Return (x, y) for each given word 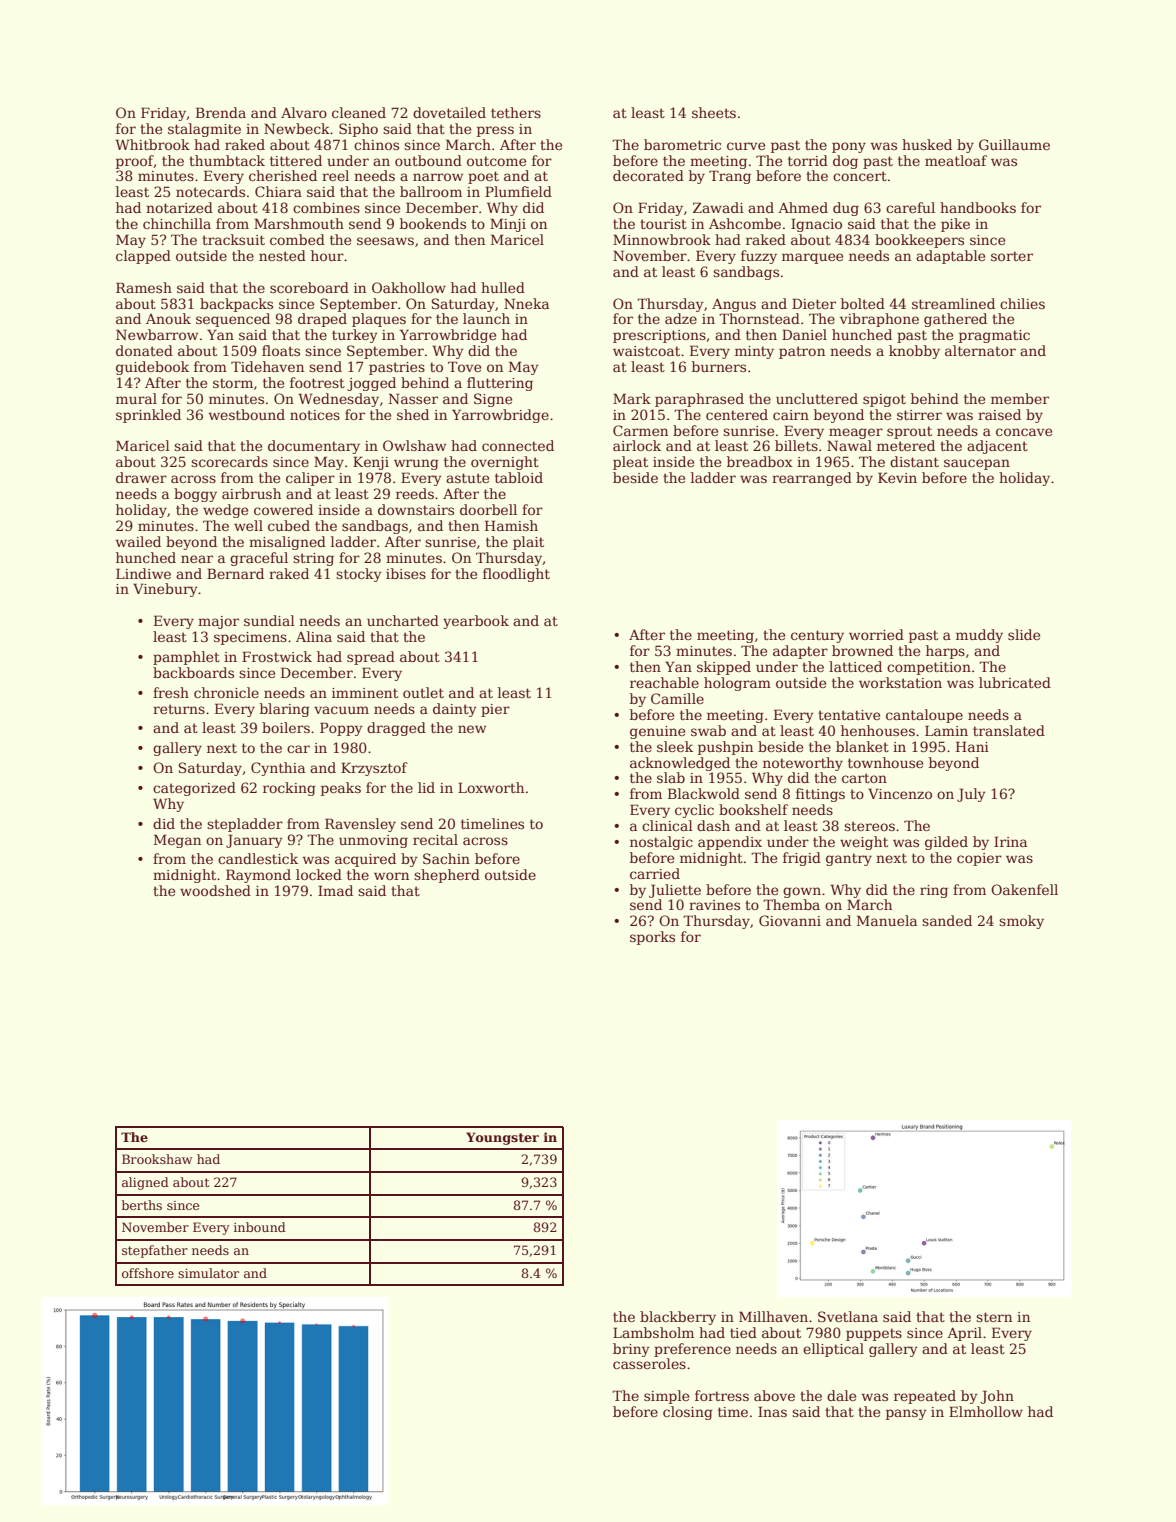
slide (1024, 634)
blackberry (678, 1318)
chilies (1022, 303)
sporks (652, 938)
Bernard (235, 573)
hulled (503, 287)
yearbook (476, 622)
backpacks (236, 305)
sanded (947, 920)
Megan (177, 841)
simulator (208, 1273)
